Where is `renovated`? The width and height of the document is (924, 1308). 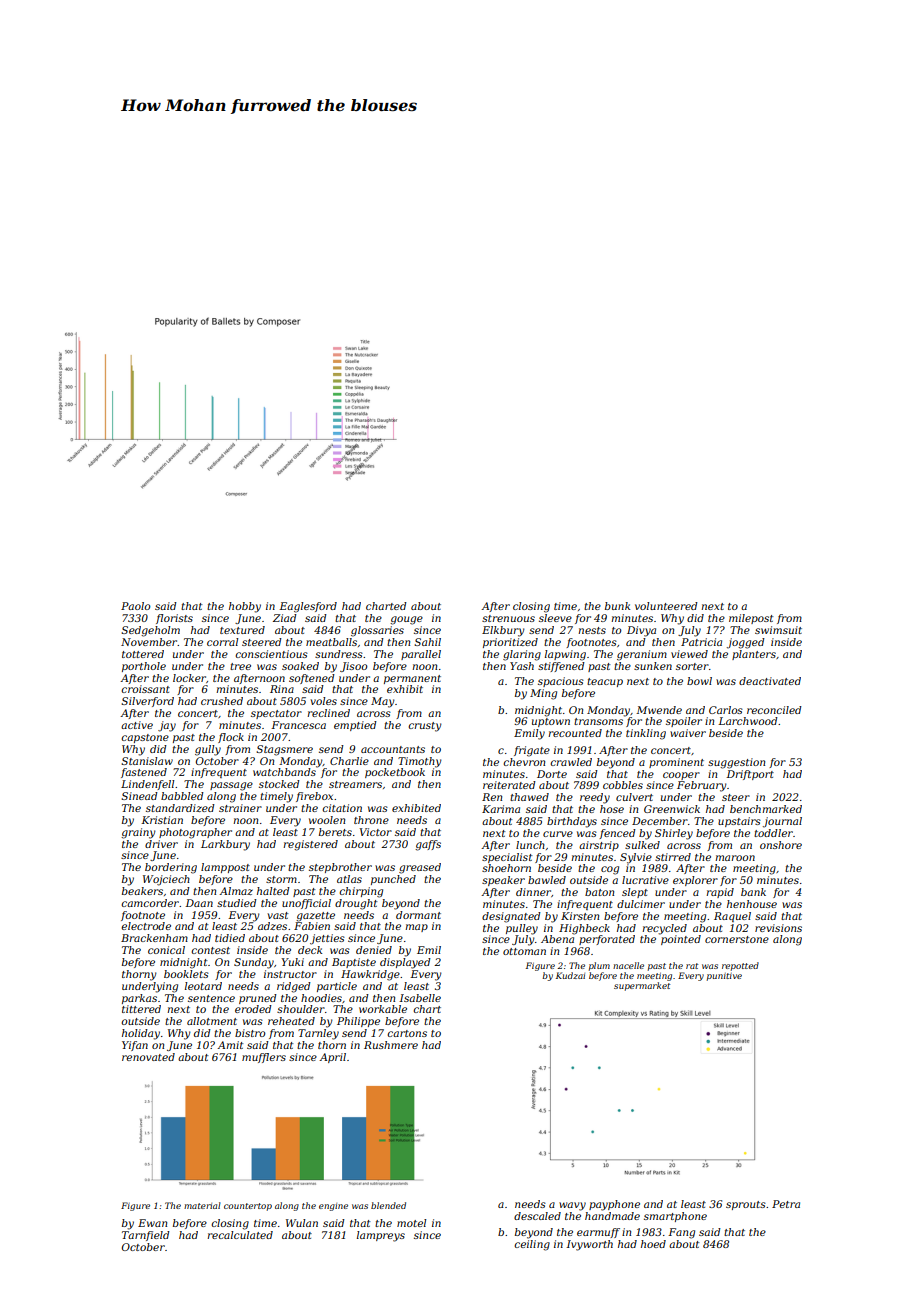 renovated is located at coordinates (148, 1057).
